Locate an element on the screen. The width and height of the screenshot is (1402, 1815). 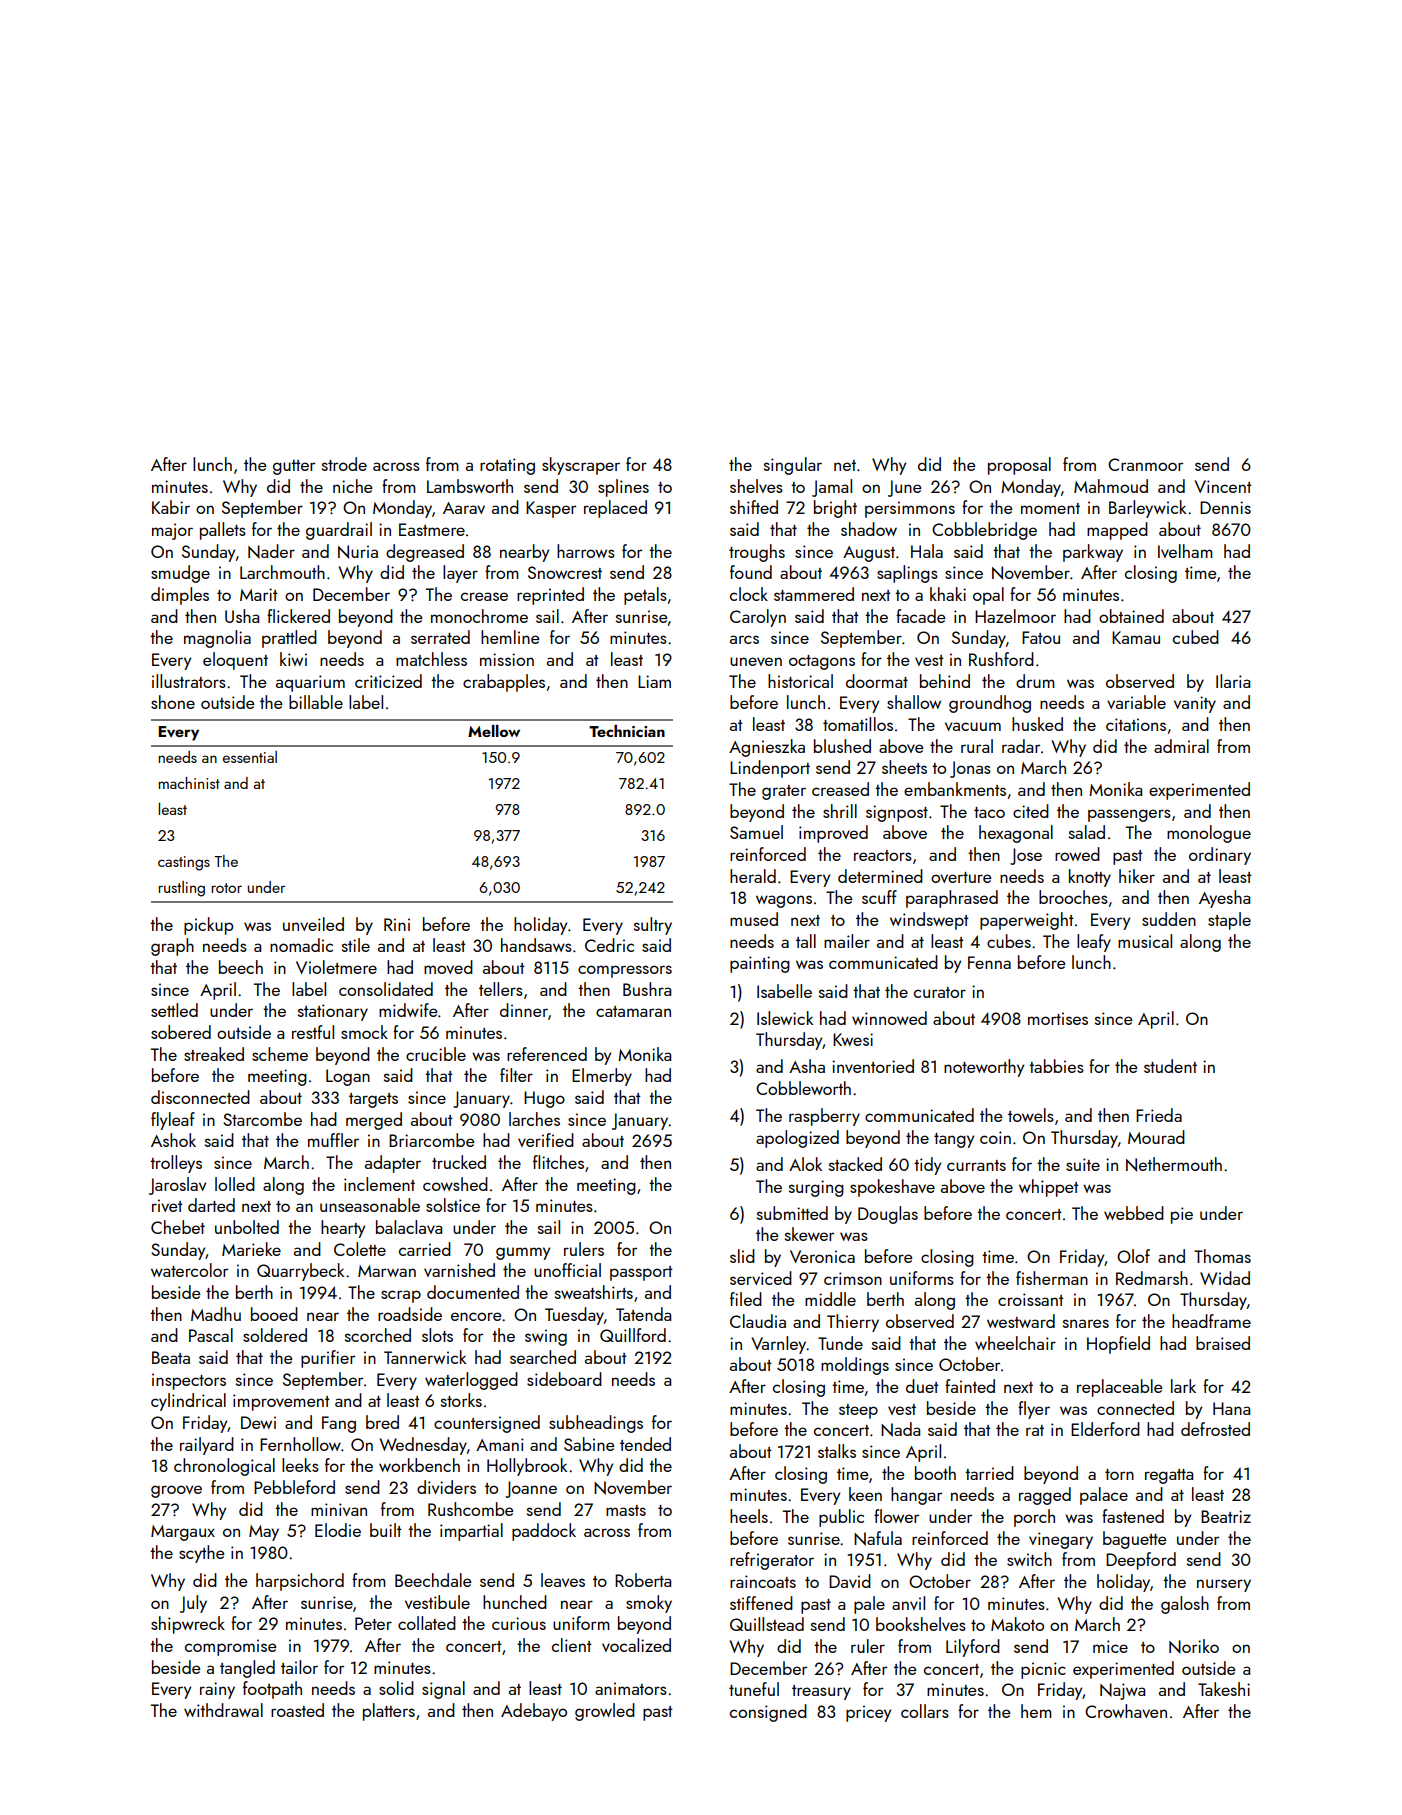
rotating is located at coordinates (507, 466).
